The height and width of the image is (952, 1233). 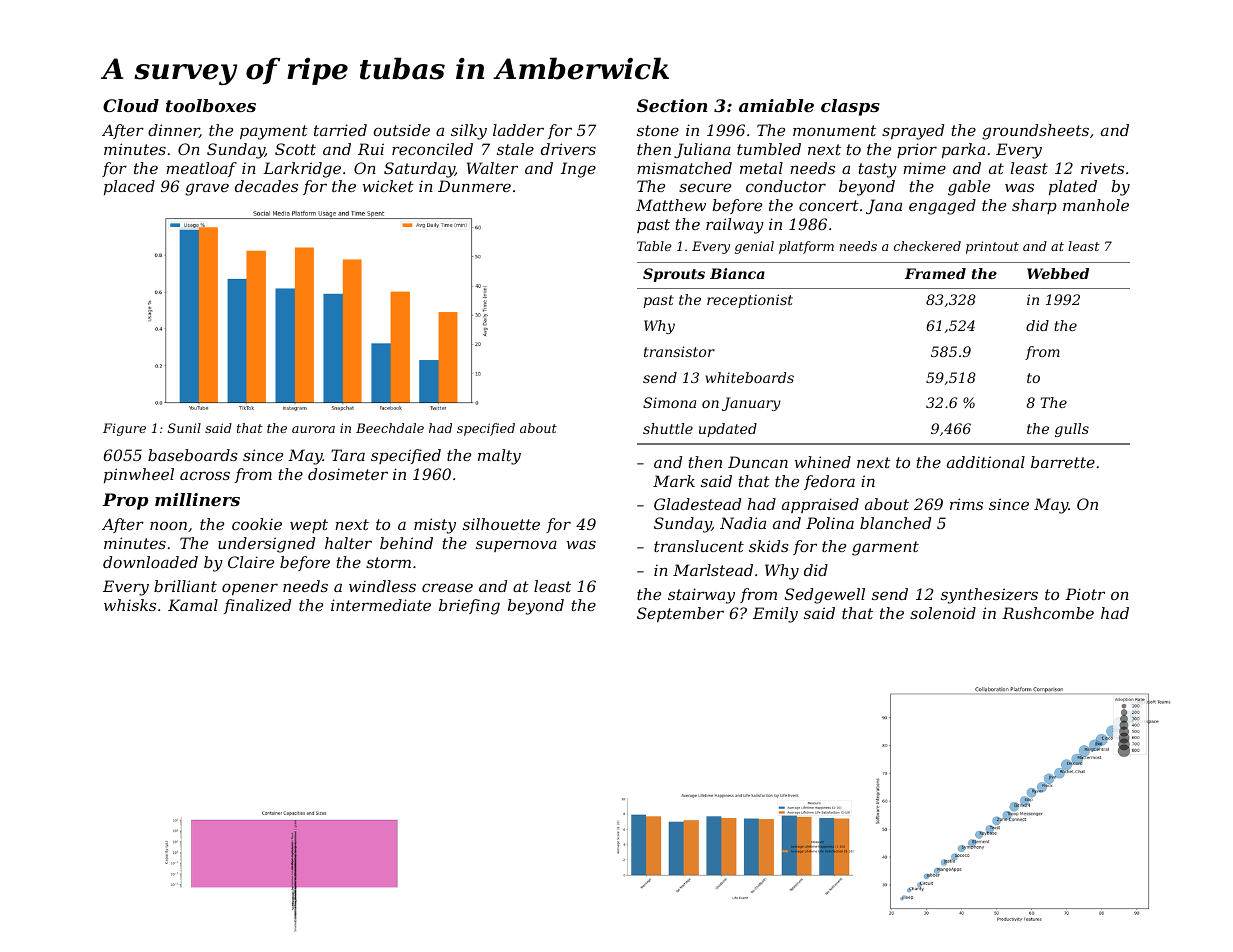 I want to click on toolboxes, so click(x=211, y=105).
